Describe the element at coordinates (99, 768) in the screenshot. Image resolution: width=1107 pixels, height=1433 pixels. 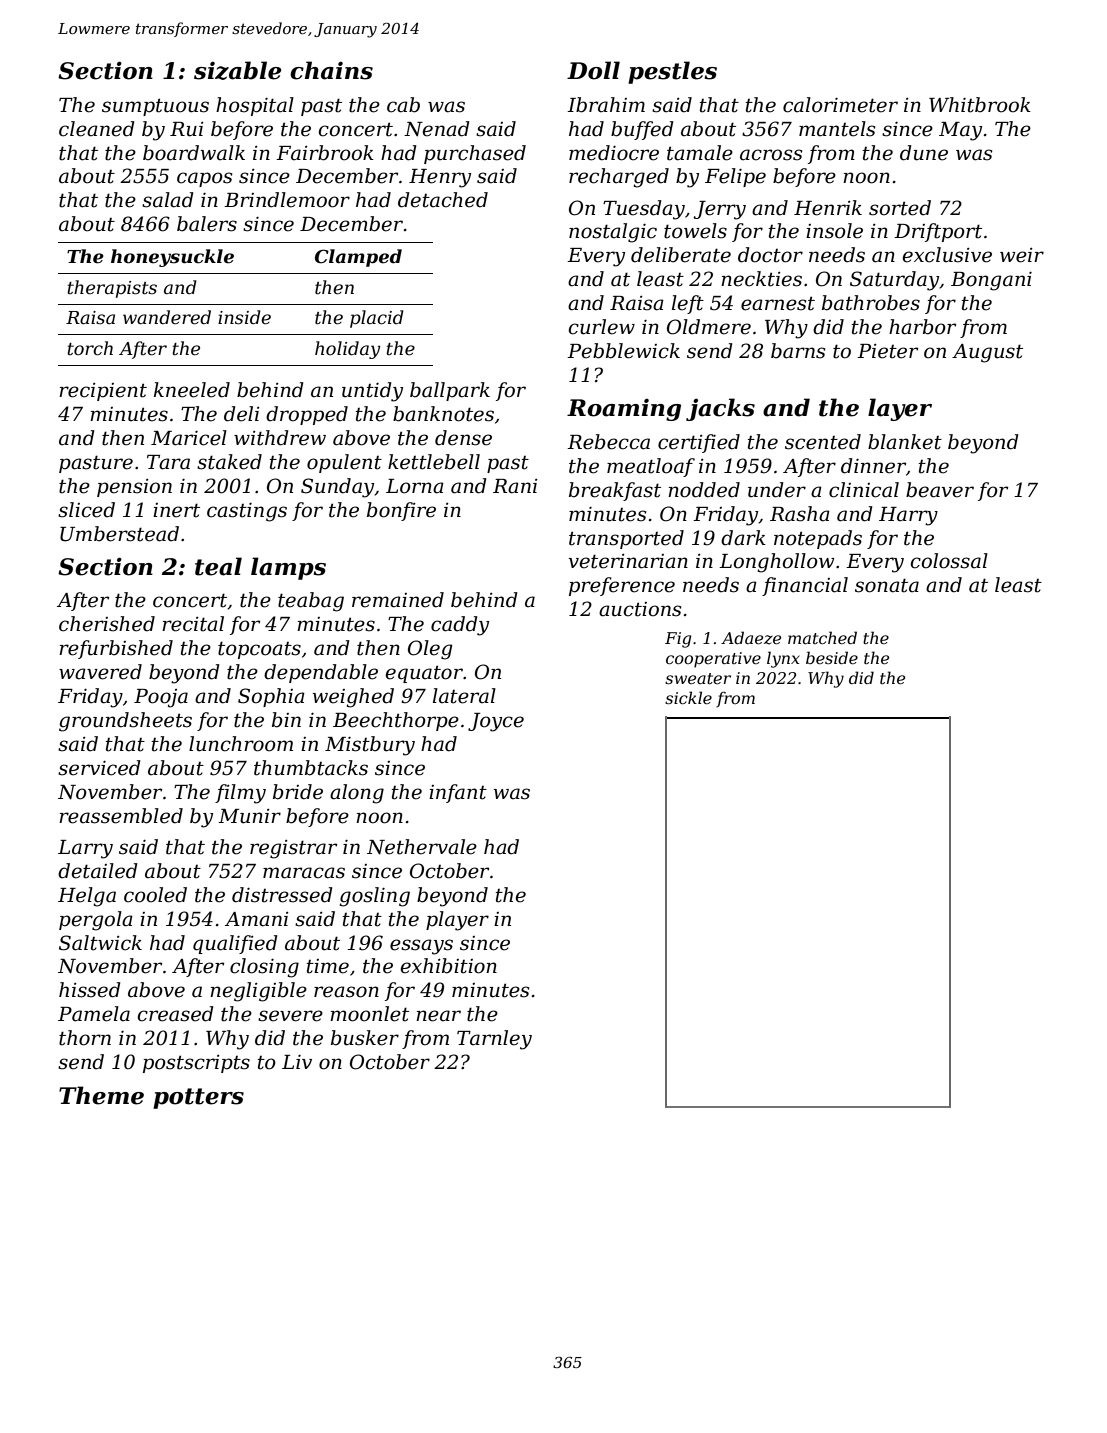
I see `serviced` at that location.
